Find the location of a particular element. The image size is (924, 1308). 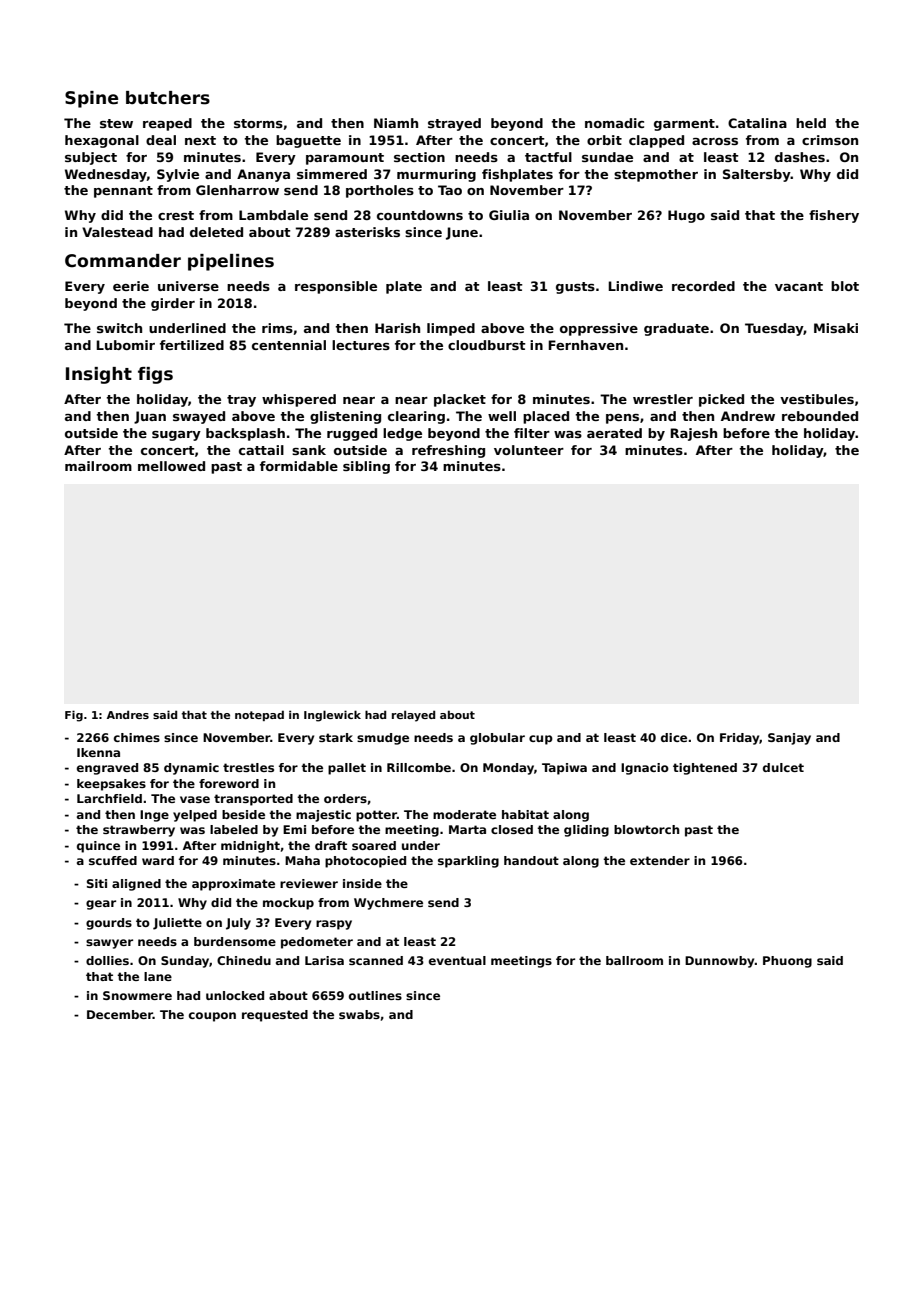

fishery is located at coordinates (834, 216).
